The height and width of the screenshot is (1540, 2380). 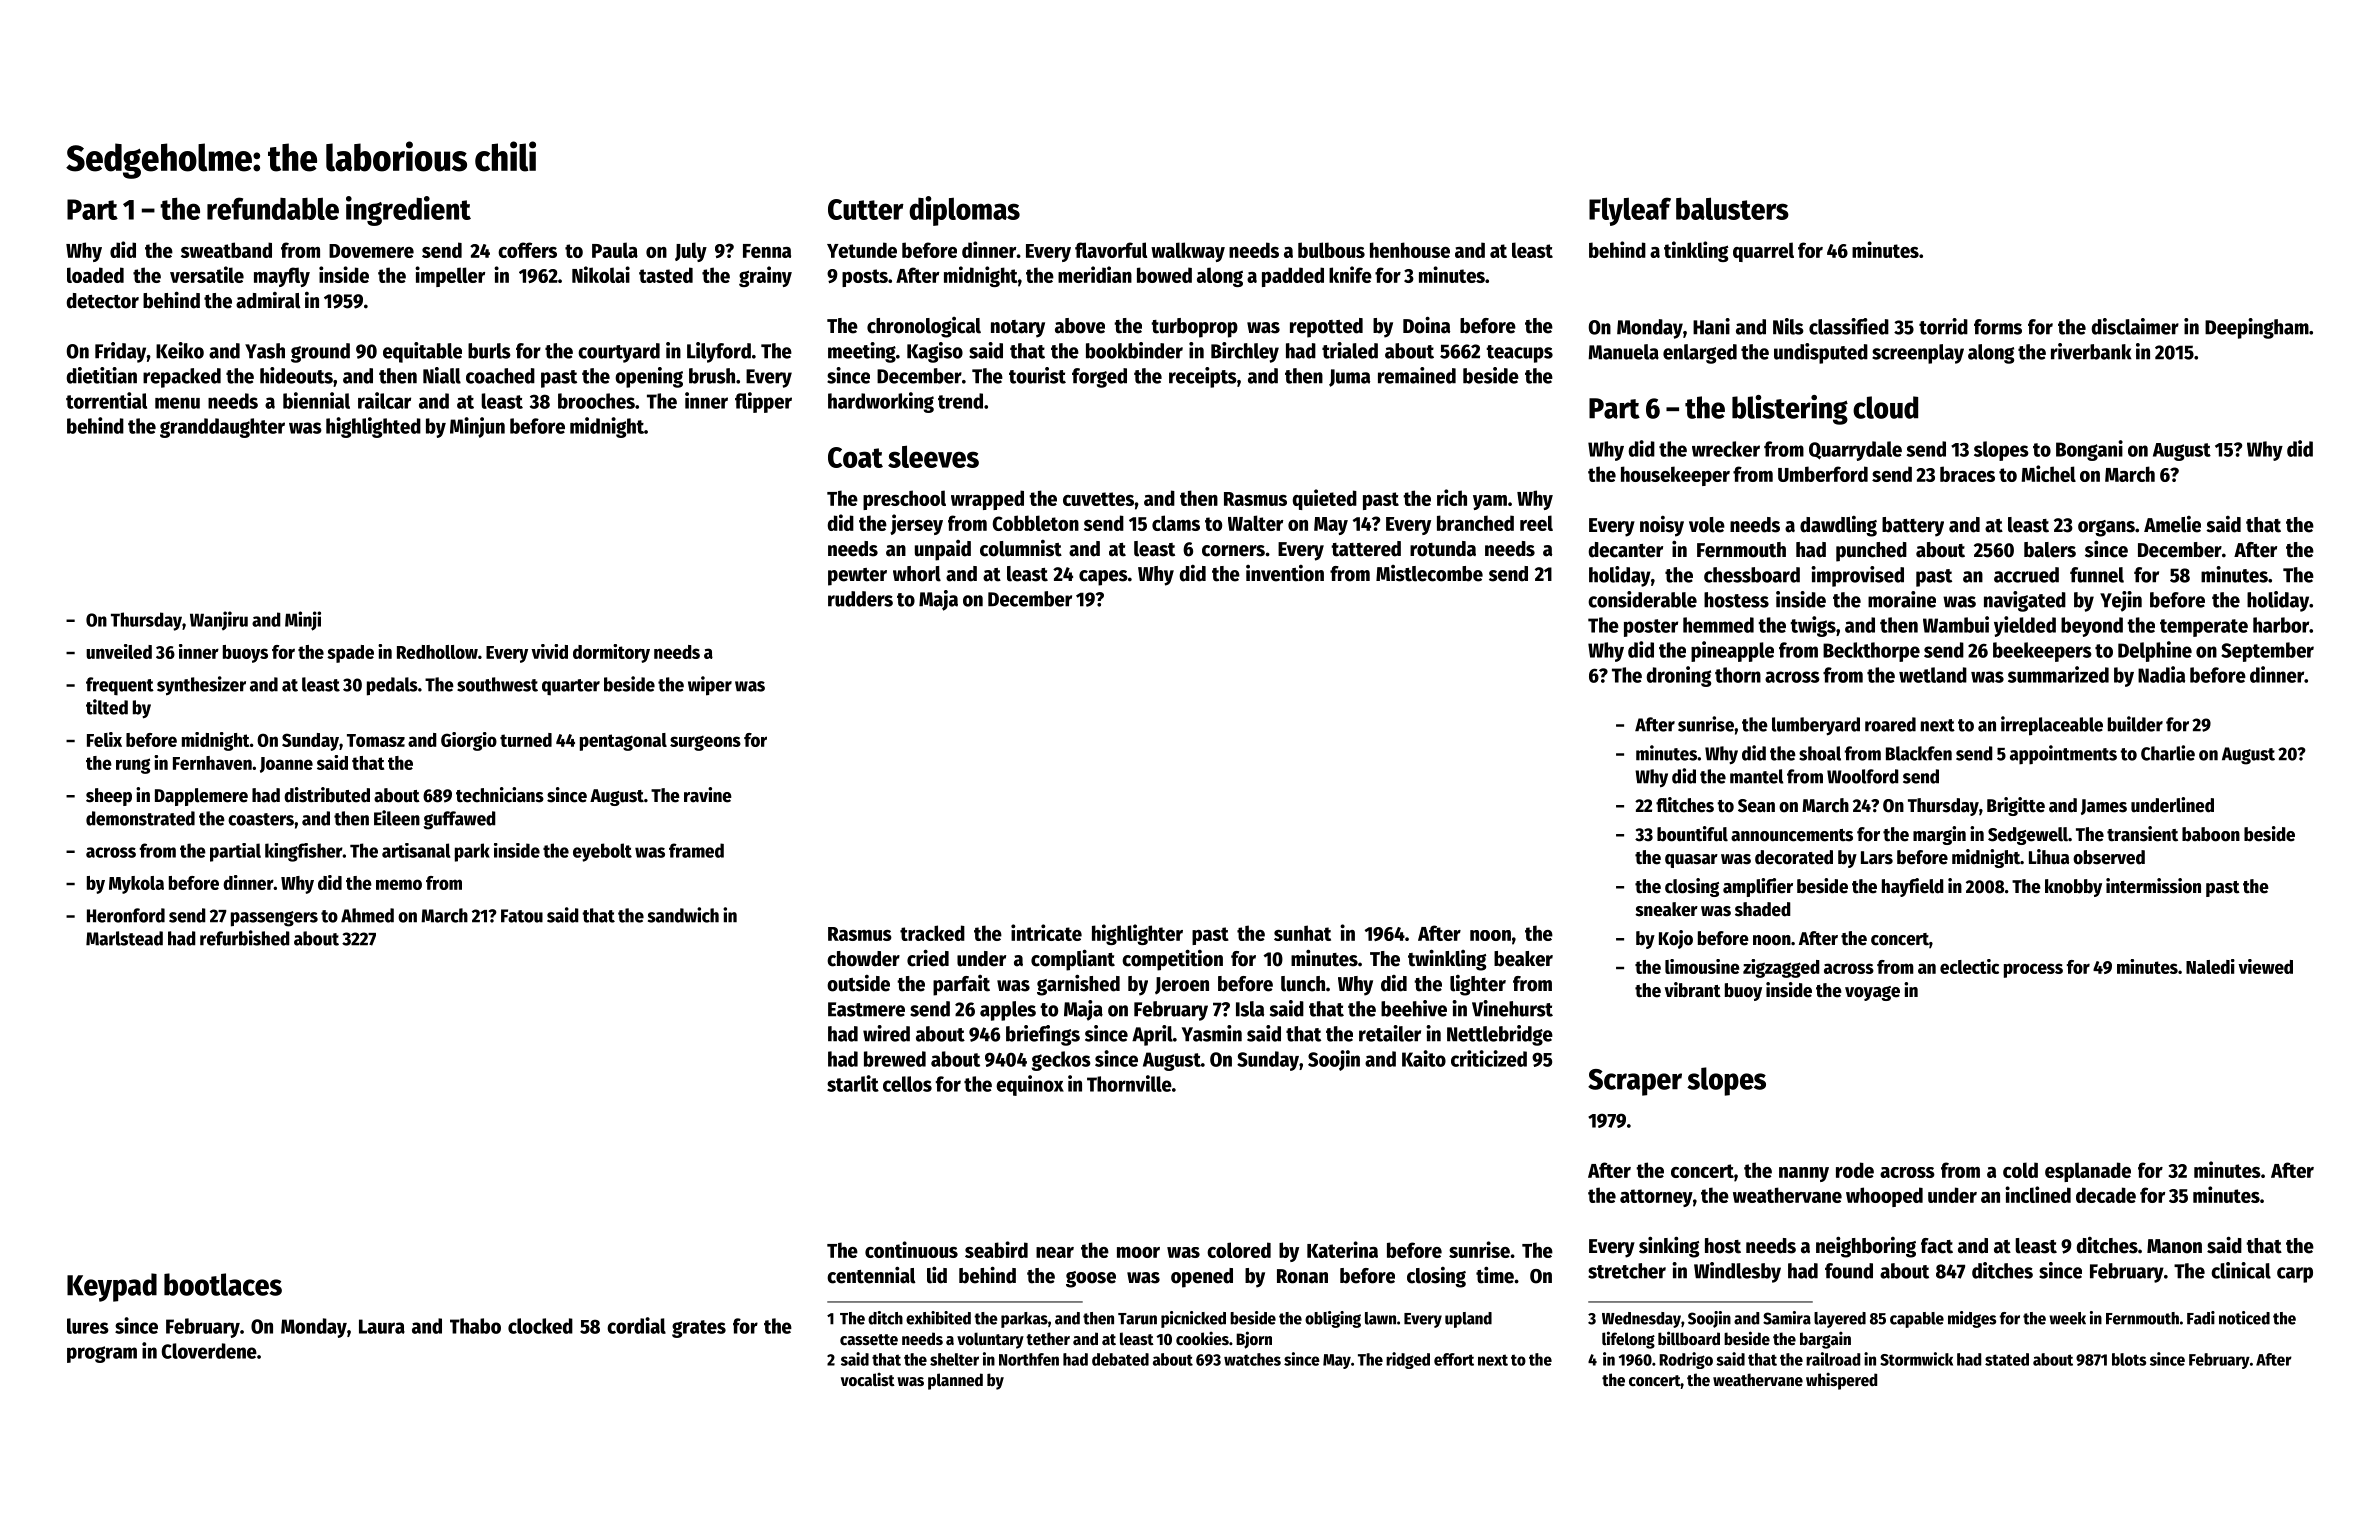 I want to click on meridian, so click(x=1095, y=274).
